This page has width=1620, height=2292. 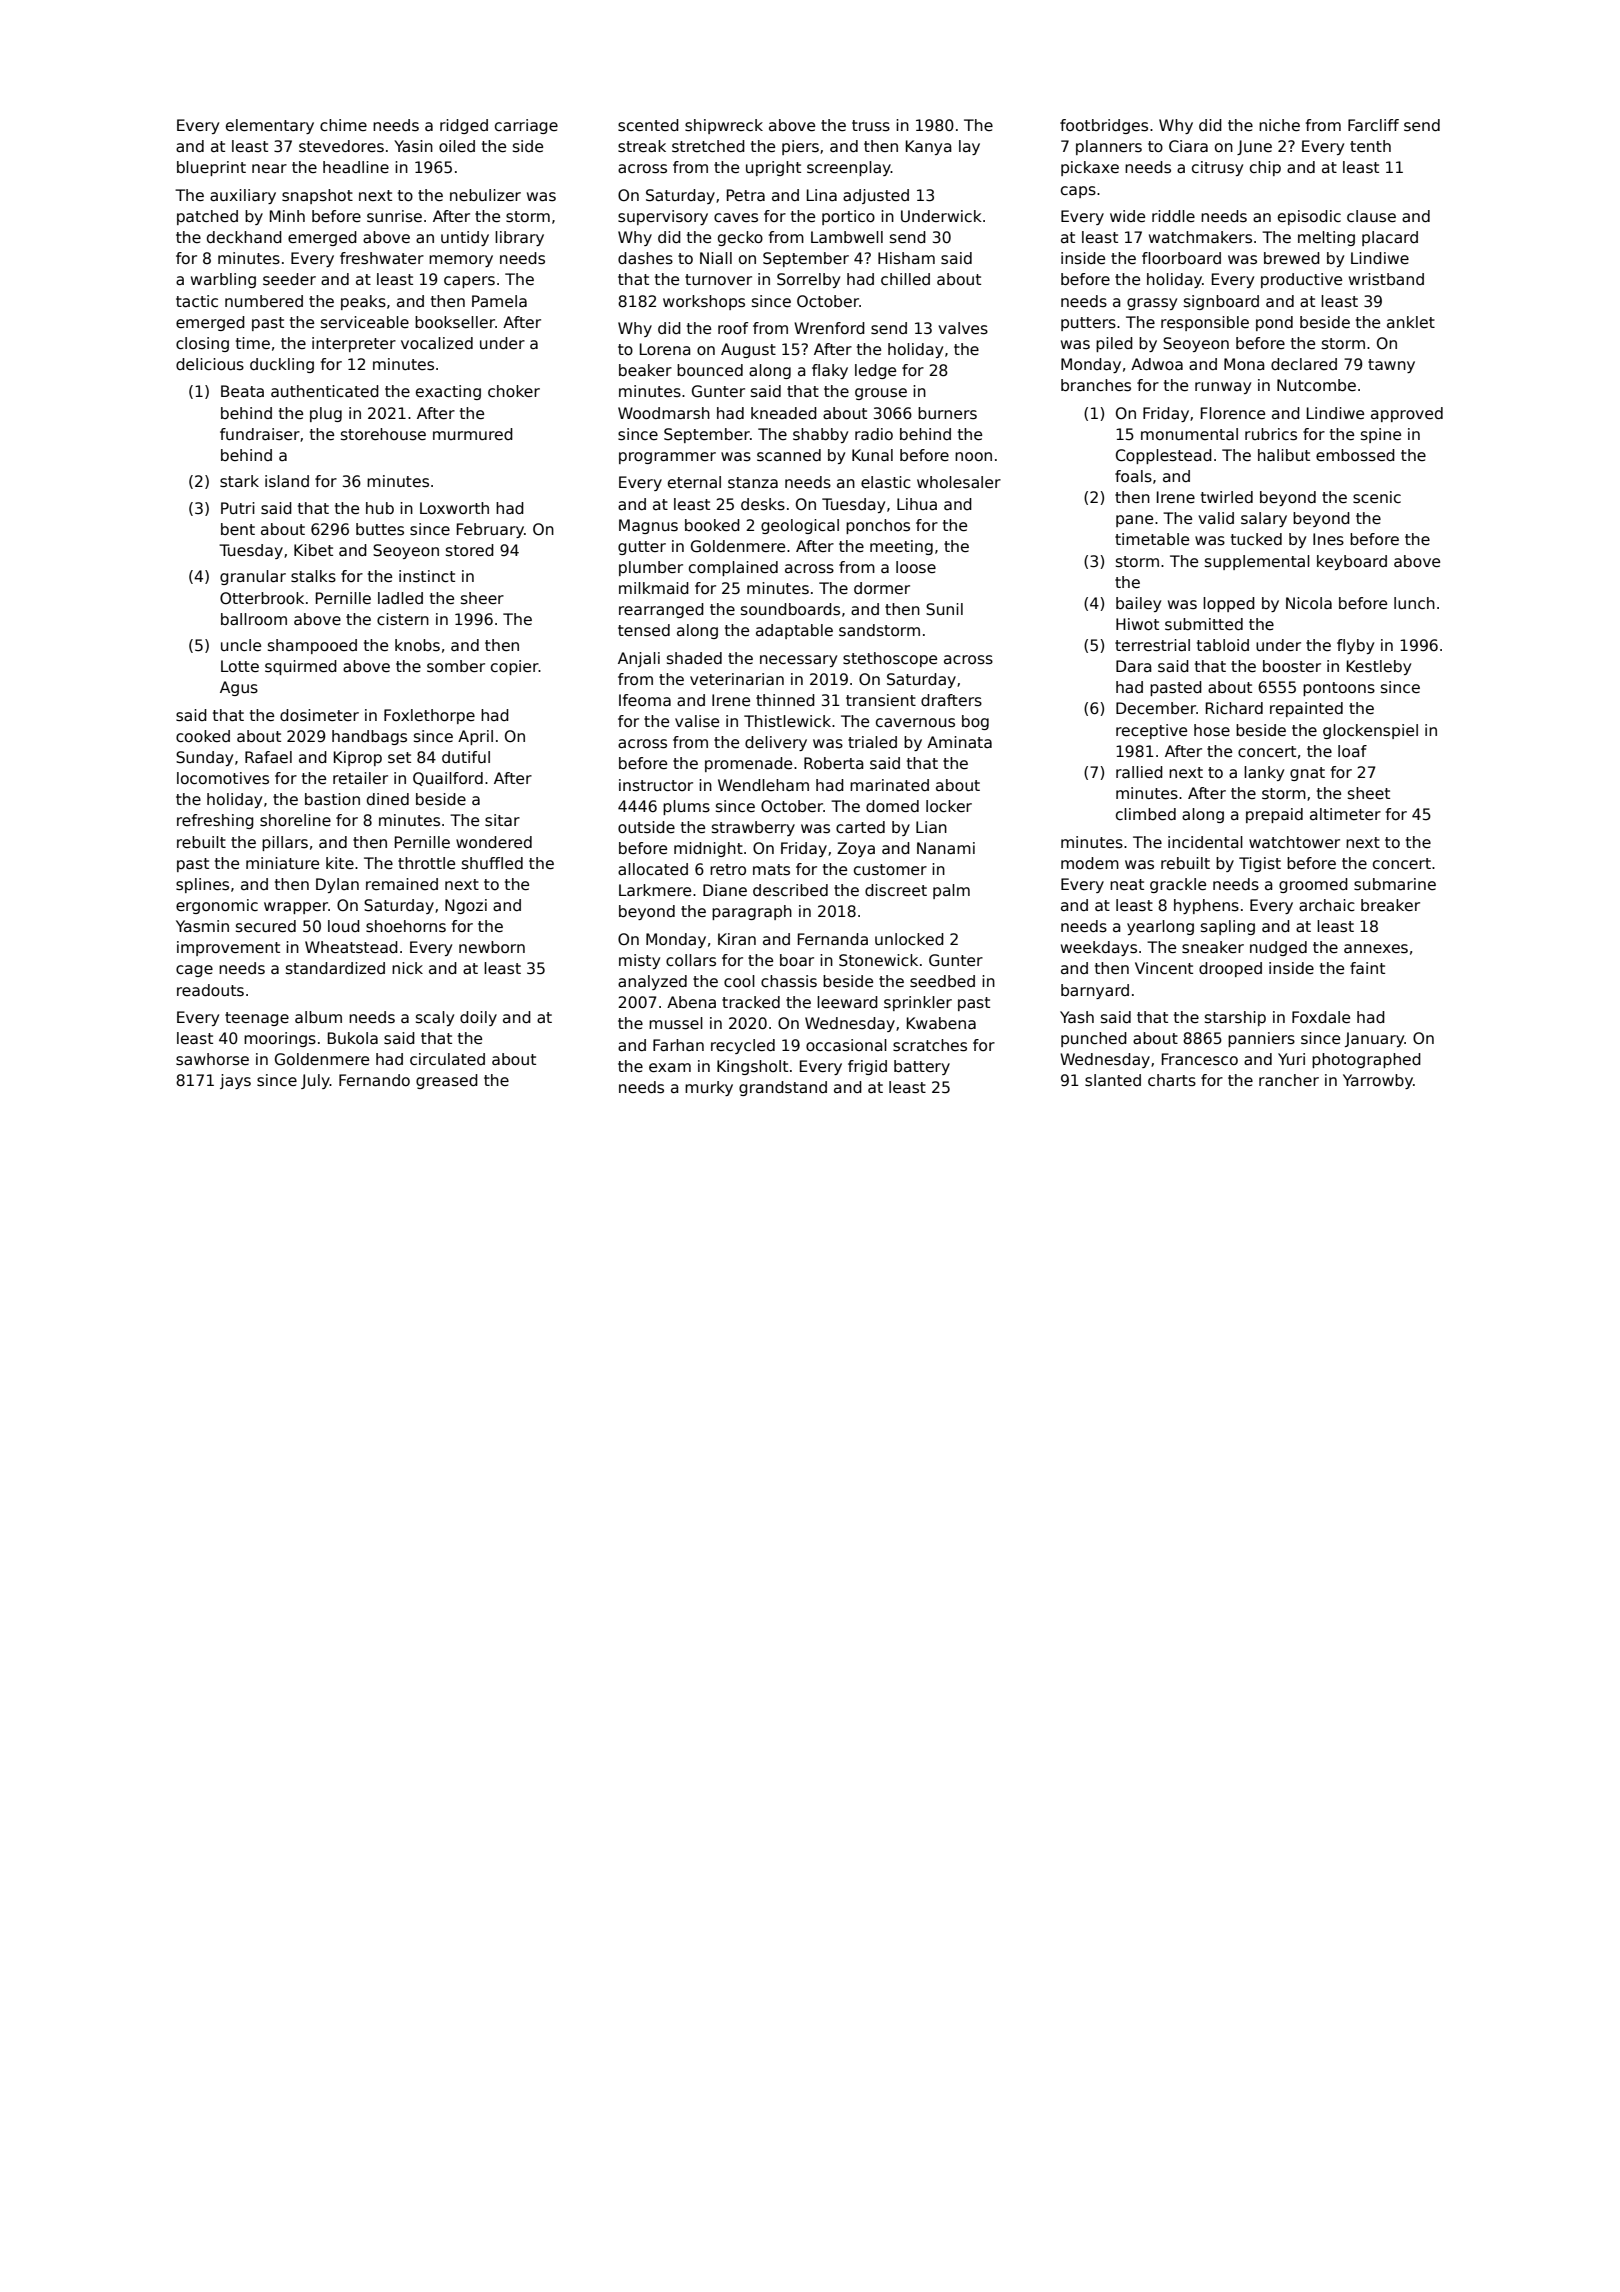 I want to click on ridged, so click(x=464, y=126).
